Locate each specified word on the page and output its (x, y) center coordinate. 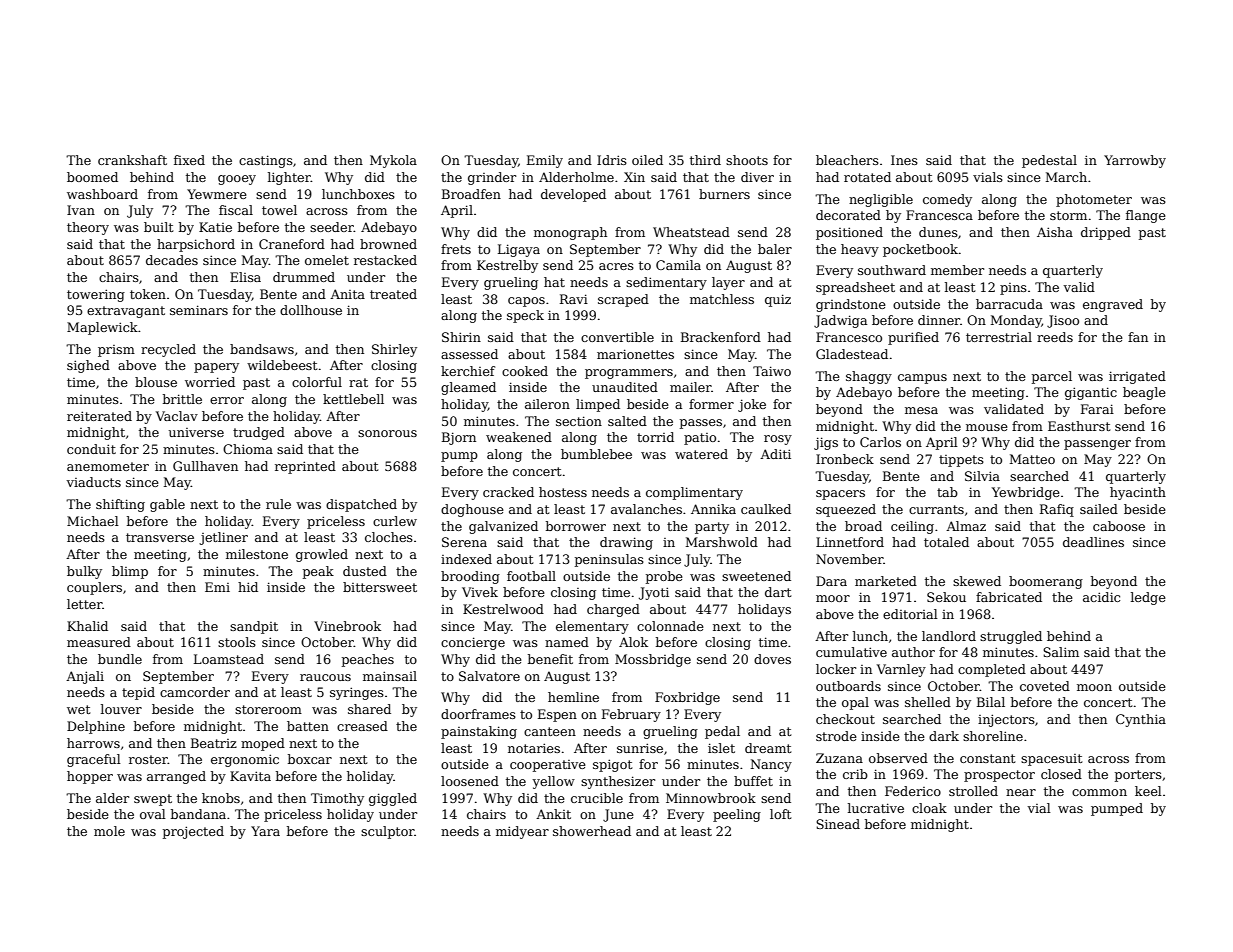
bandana (198, 814)
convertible (617, 337)
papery (216, 368)
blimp (130, 572)
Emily (545, 161)
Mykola (393, 161)
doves (772, 659)
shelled (928, 702)
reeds (1055, 337)
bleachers (847, 160)
